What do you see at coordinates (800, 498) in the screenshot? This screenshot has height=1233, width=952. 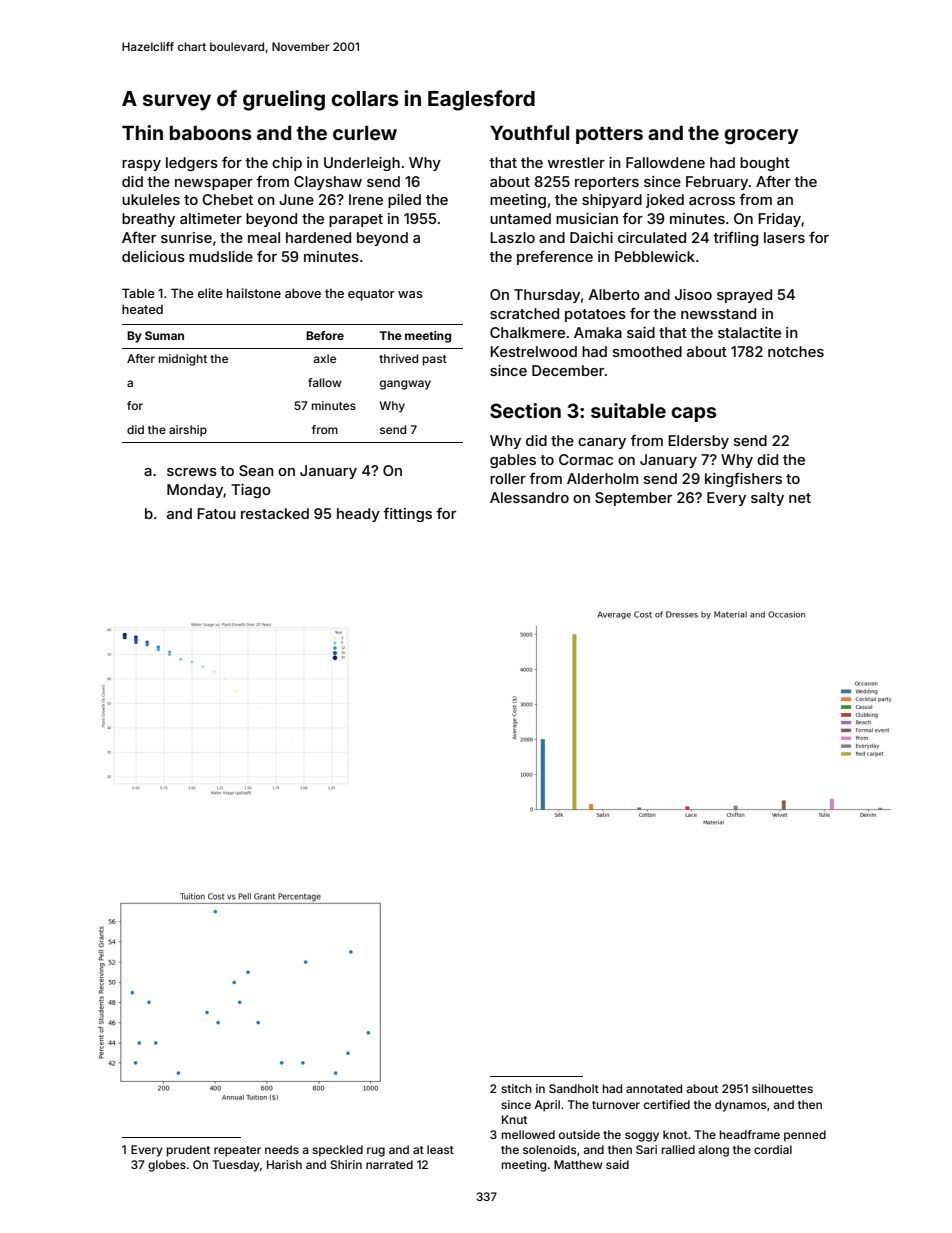 I see `net` at bounding box center [800, 498].
